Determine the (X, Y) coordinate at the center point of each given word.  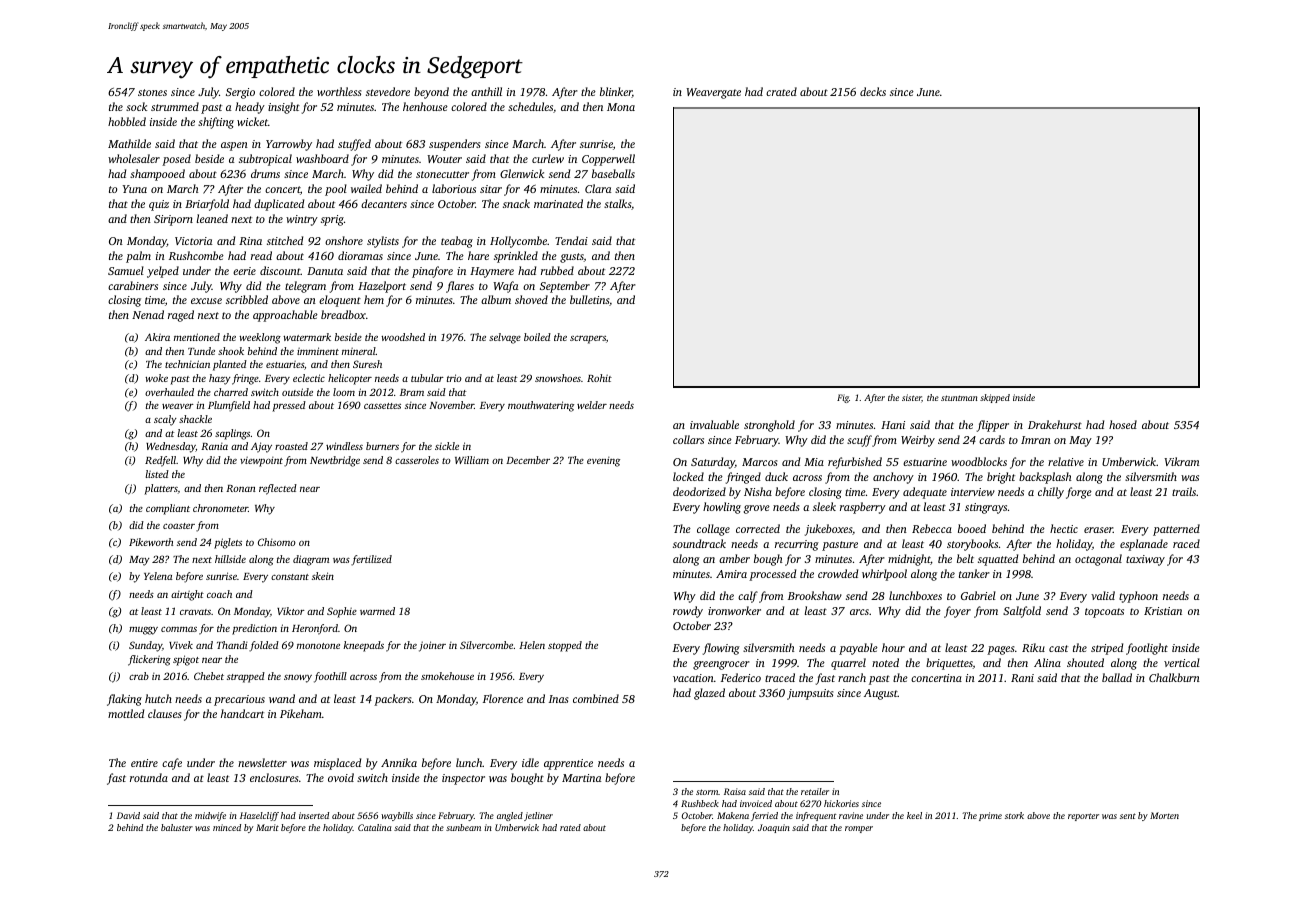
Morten (1164, 815)
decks (873, 91)
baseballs (613, 173)
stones (152, 92)
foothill (330, 677)
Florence (503, 698)
